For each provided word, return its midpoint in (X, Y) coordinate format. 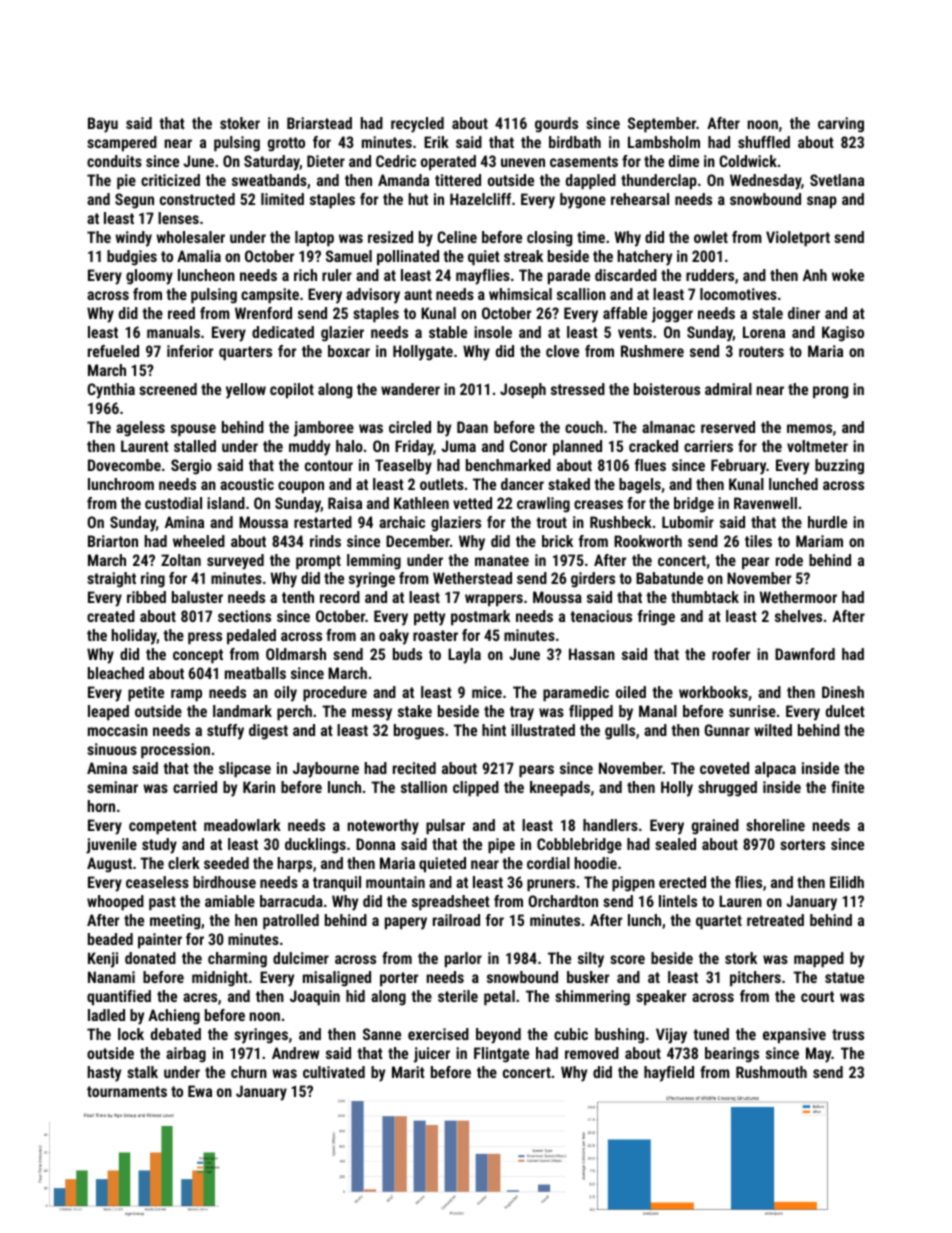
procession (175, 750)
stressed (578, 389)
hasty (104, 1074)
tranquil (337, 883)
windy (133, 239)
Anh (815, 275)
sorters (802, 844)
